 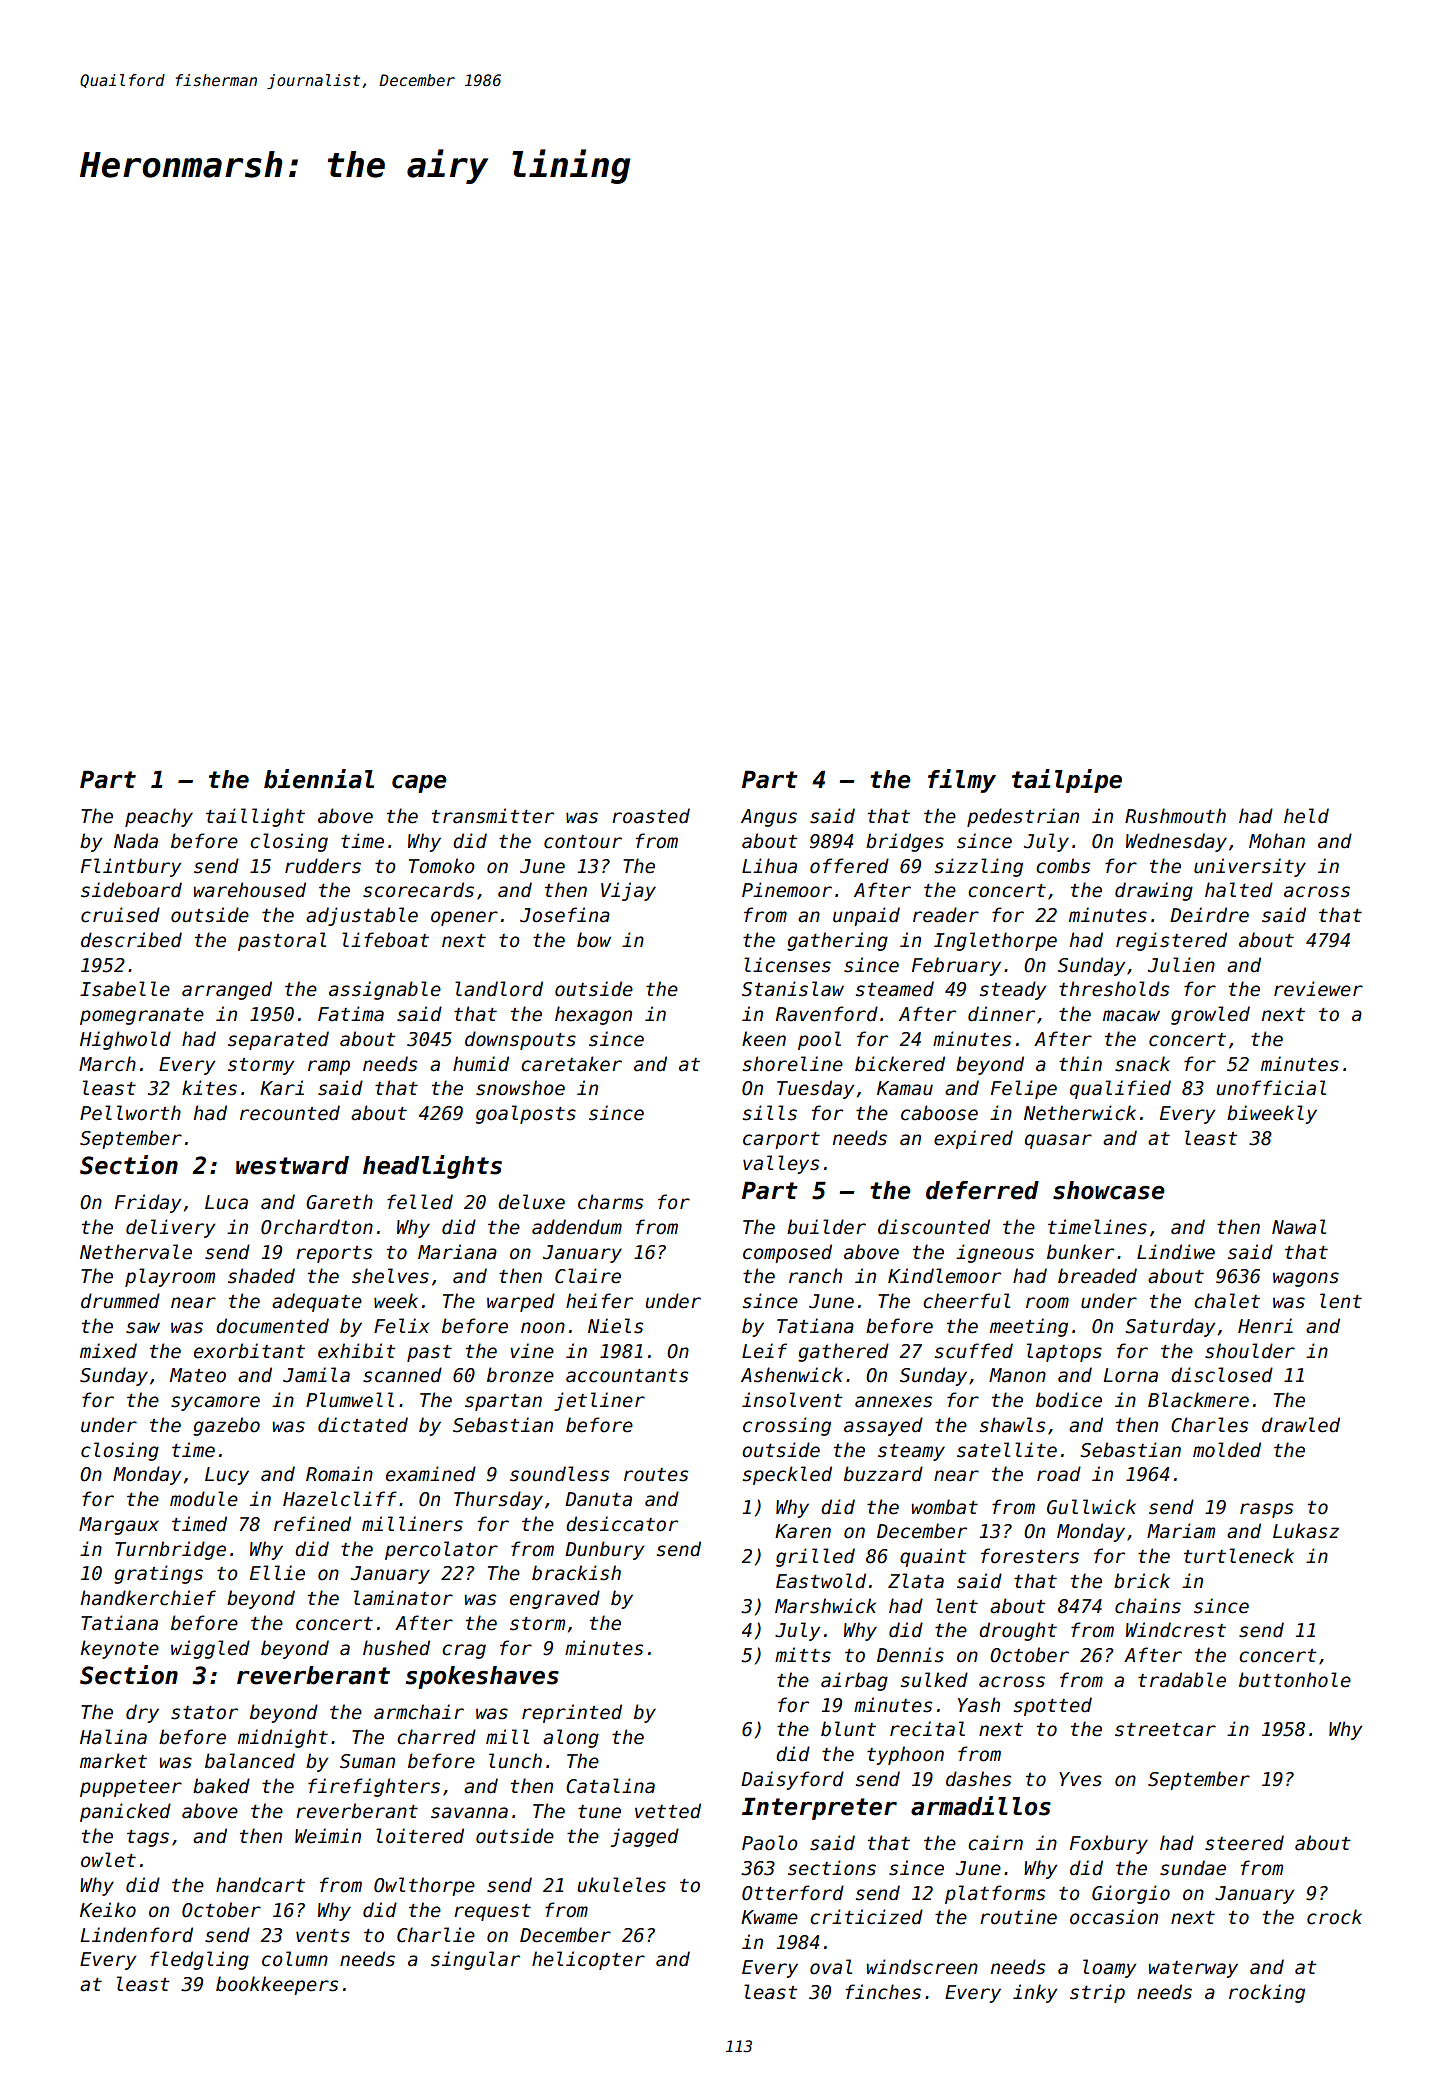 What do you see at coordinates (120, 1649) in the screenshot?
I see `keynote` at bounding box center [120, 1649].
